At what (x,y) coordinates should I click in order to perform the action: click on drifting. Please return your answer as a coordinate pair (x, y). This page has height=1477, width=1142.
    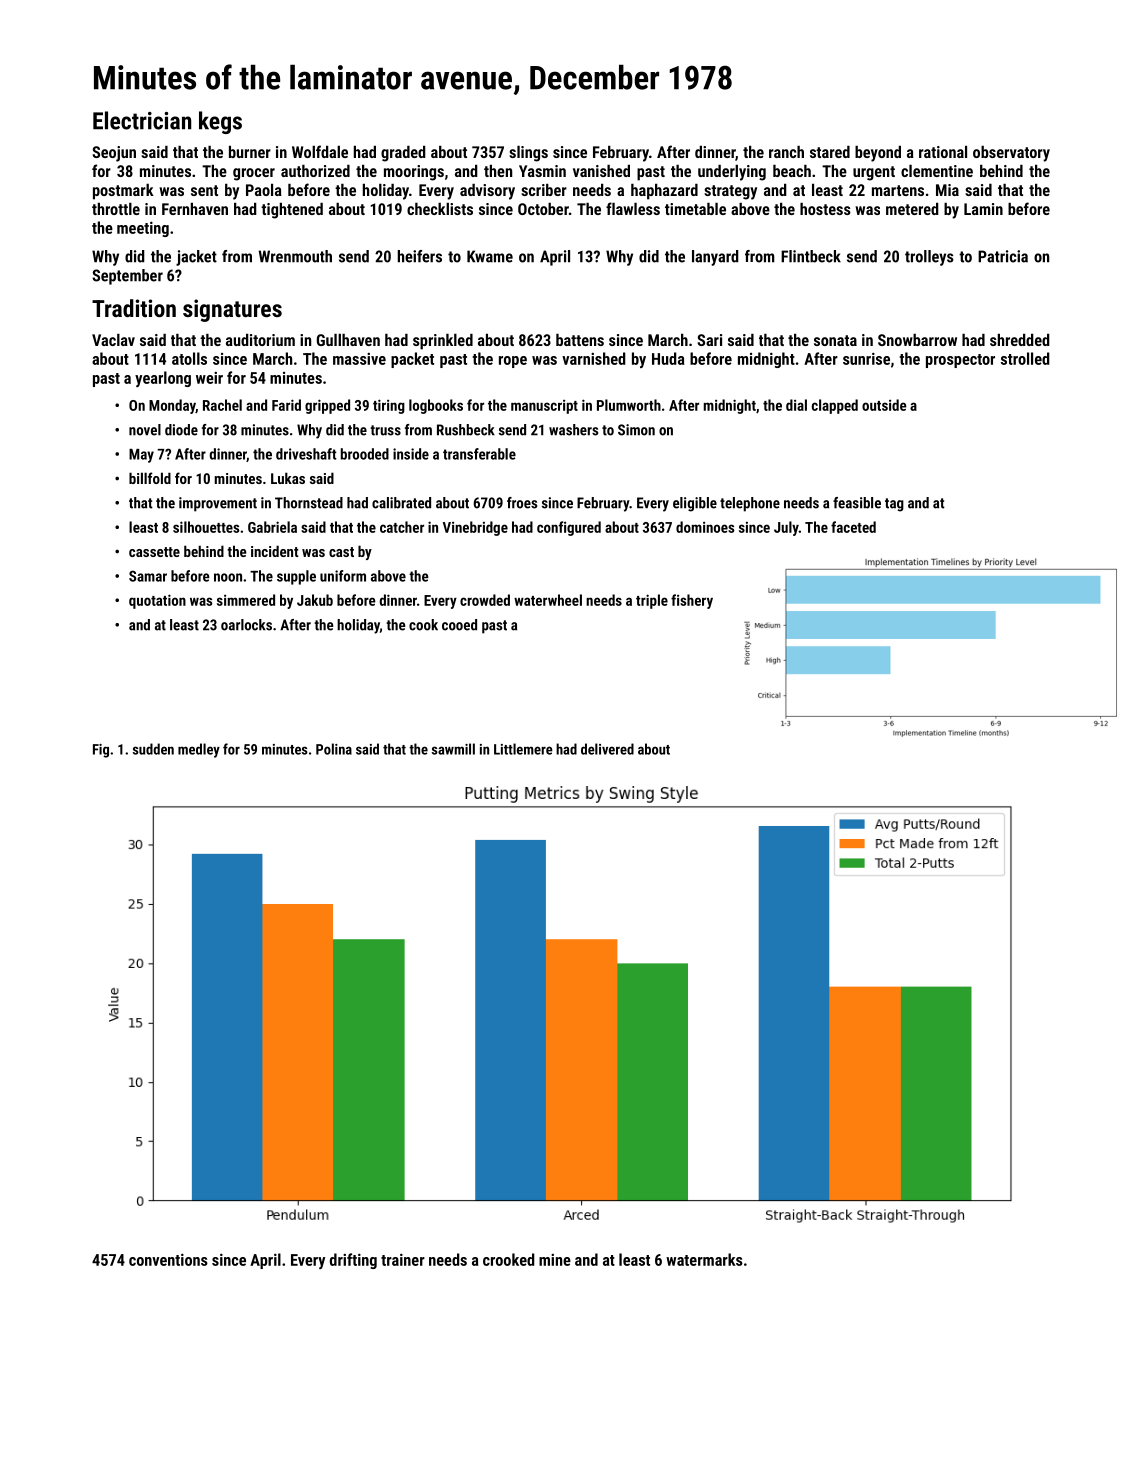
    Looking at the image, I should click on (353, 1261).
